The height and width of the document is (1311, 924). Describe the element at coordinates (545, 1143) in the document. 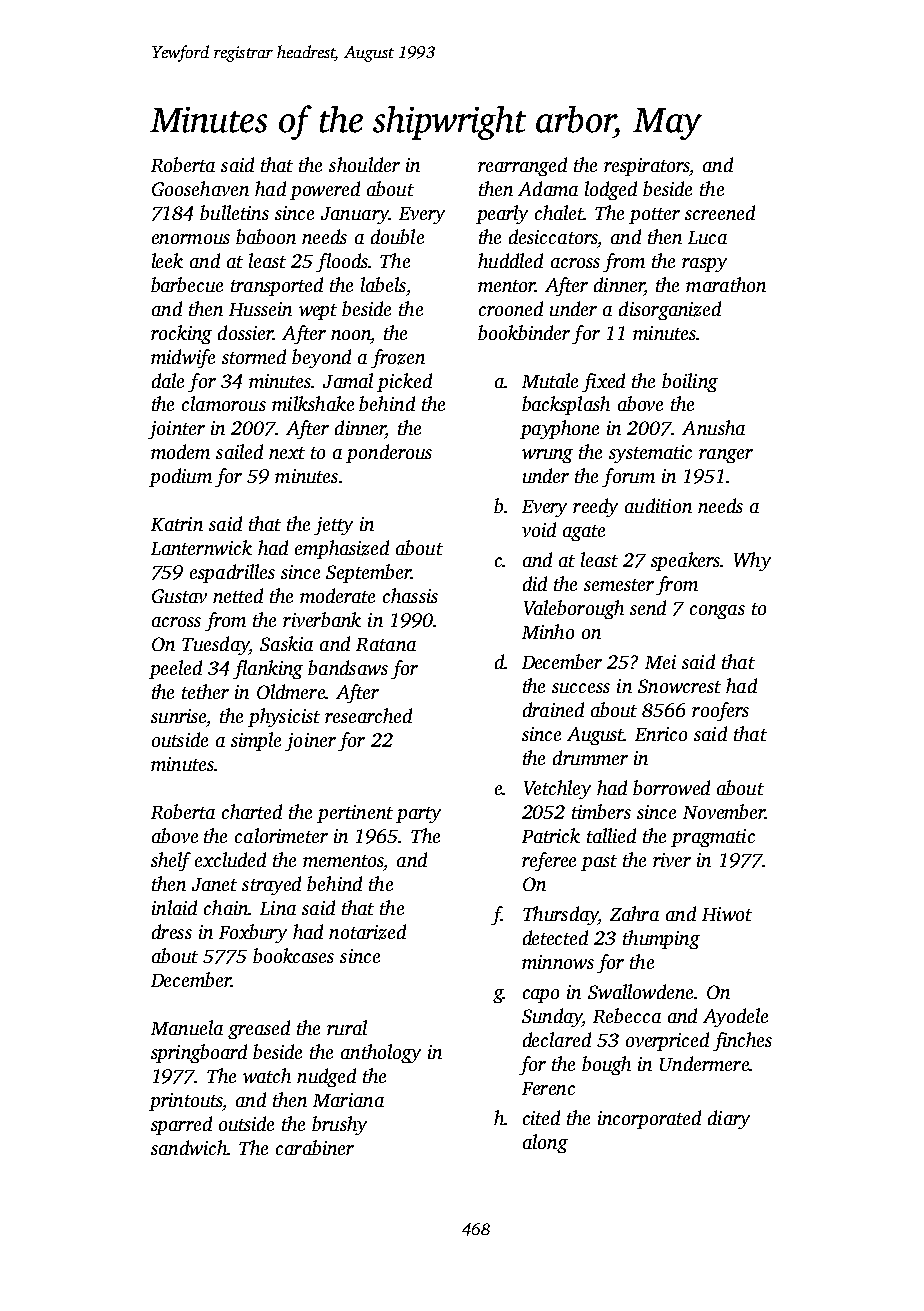

I see `along` at that location.
